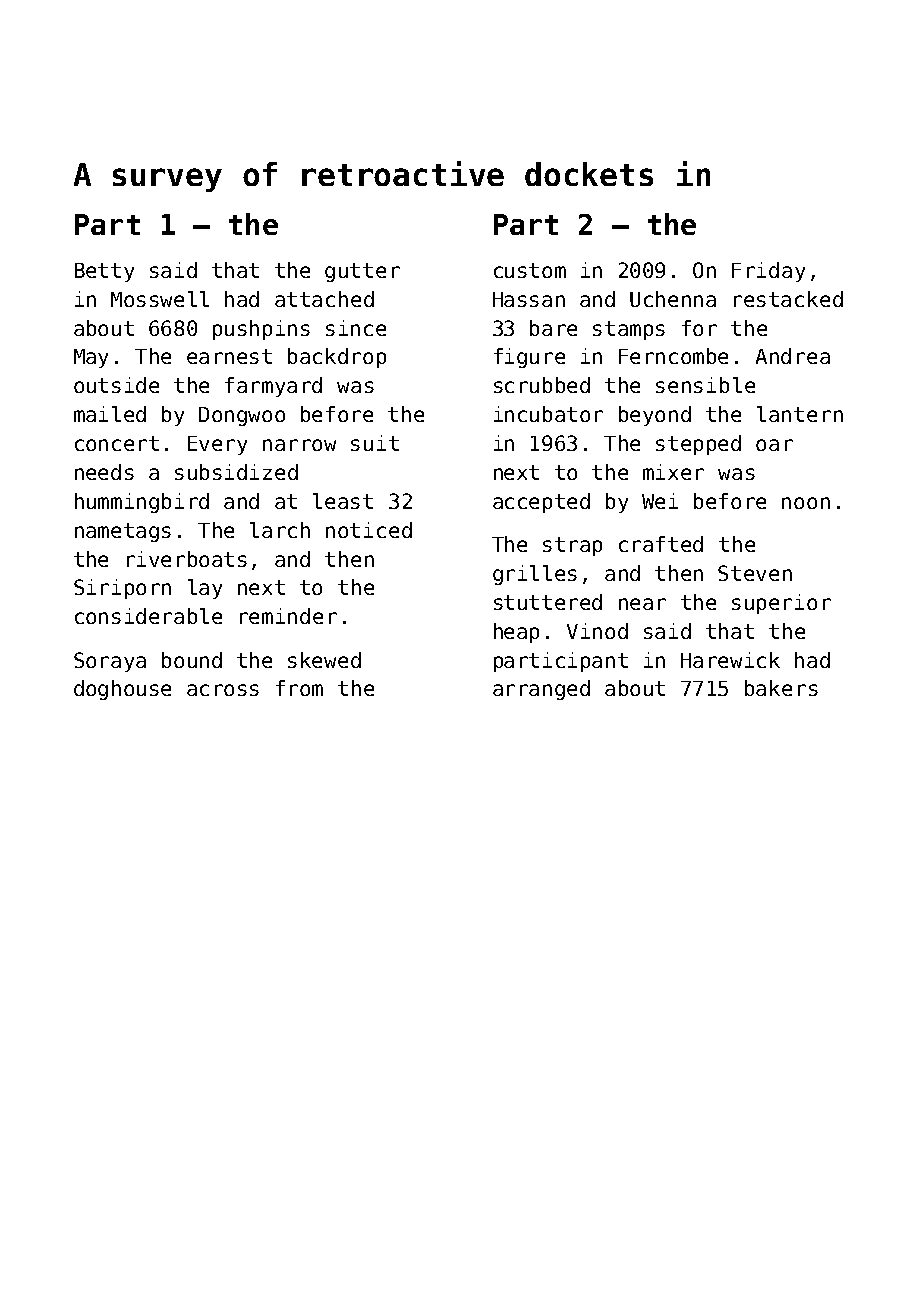 This screenshot has width=924, height=1311. I want to click on Friday, so click(768, 272).
